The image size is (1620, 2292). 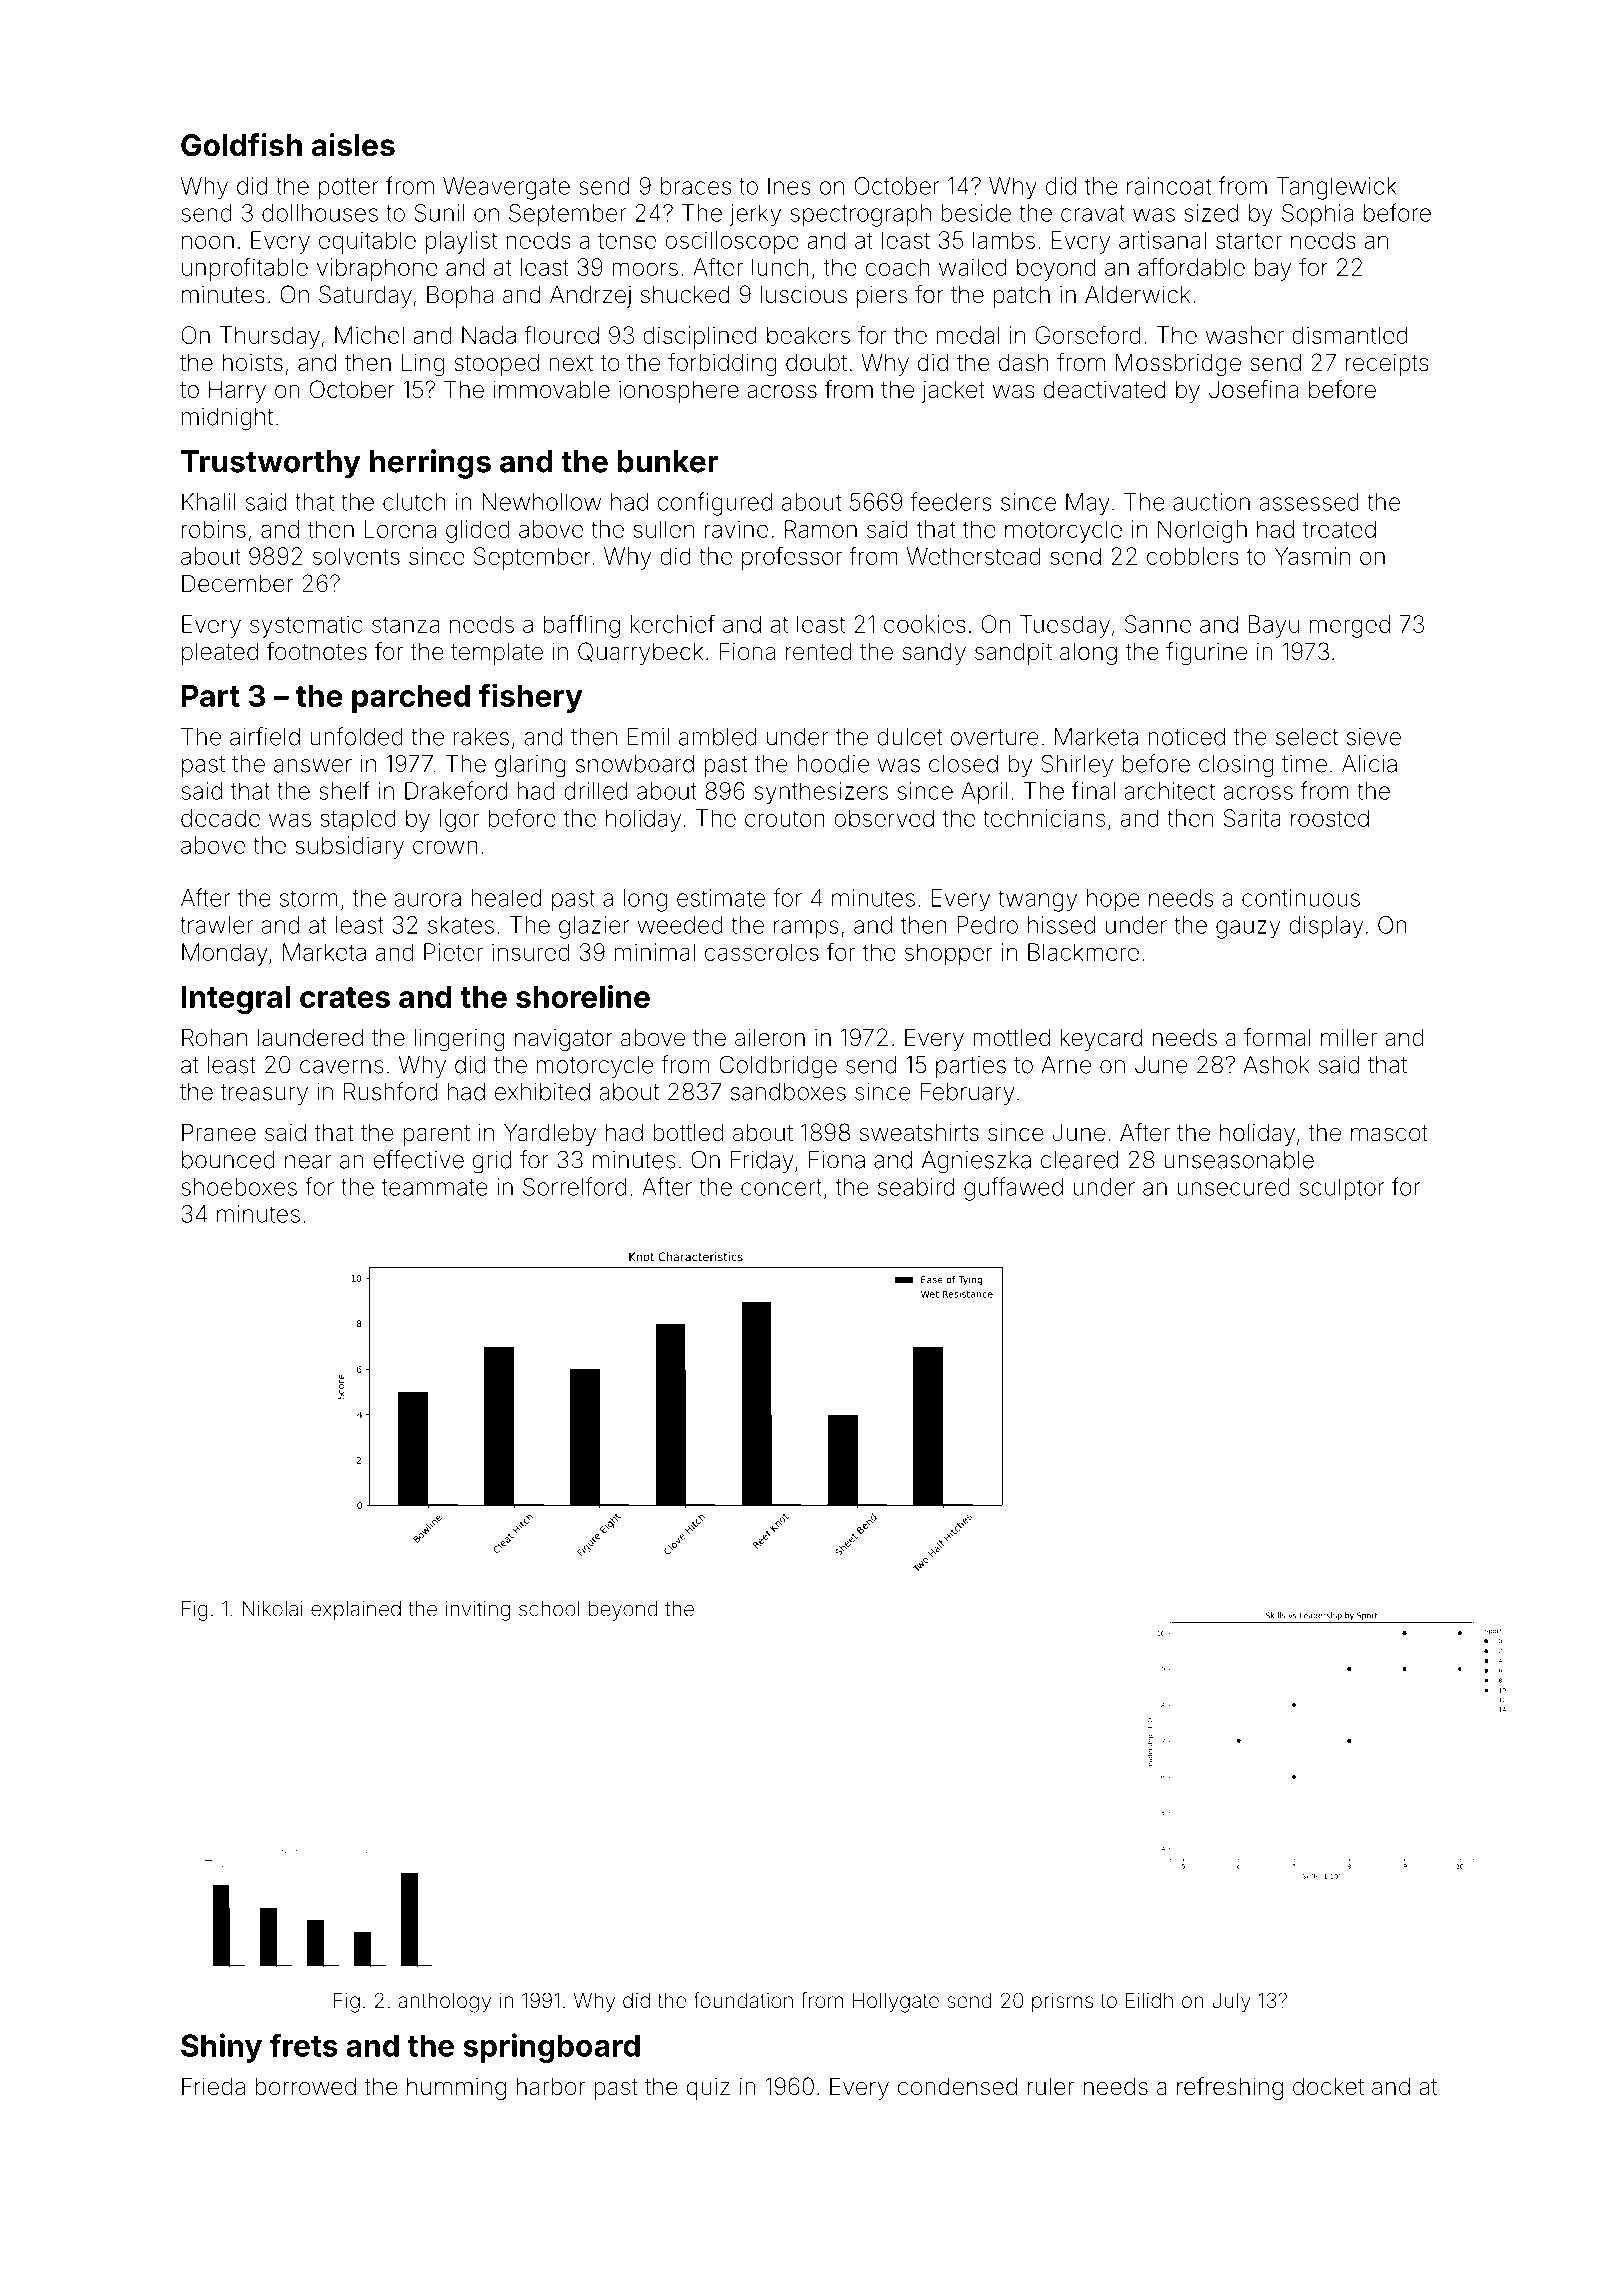 I want to click on unsecured, so click(x=1233, y=1187).
